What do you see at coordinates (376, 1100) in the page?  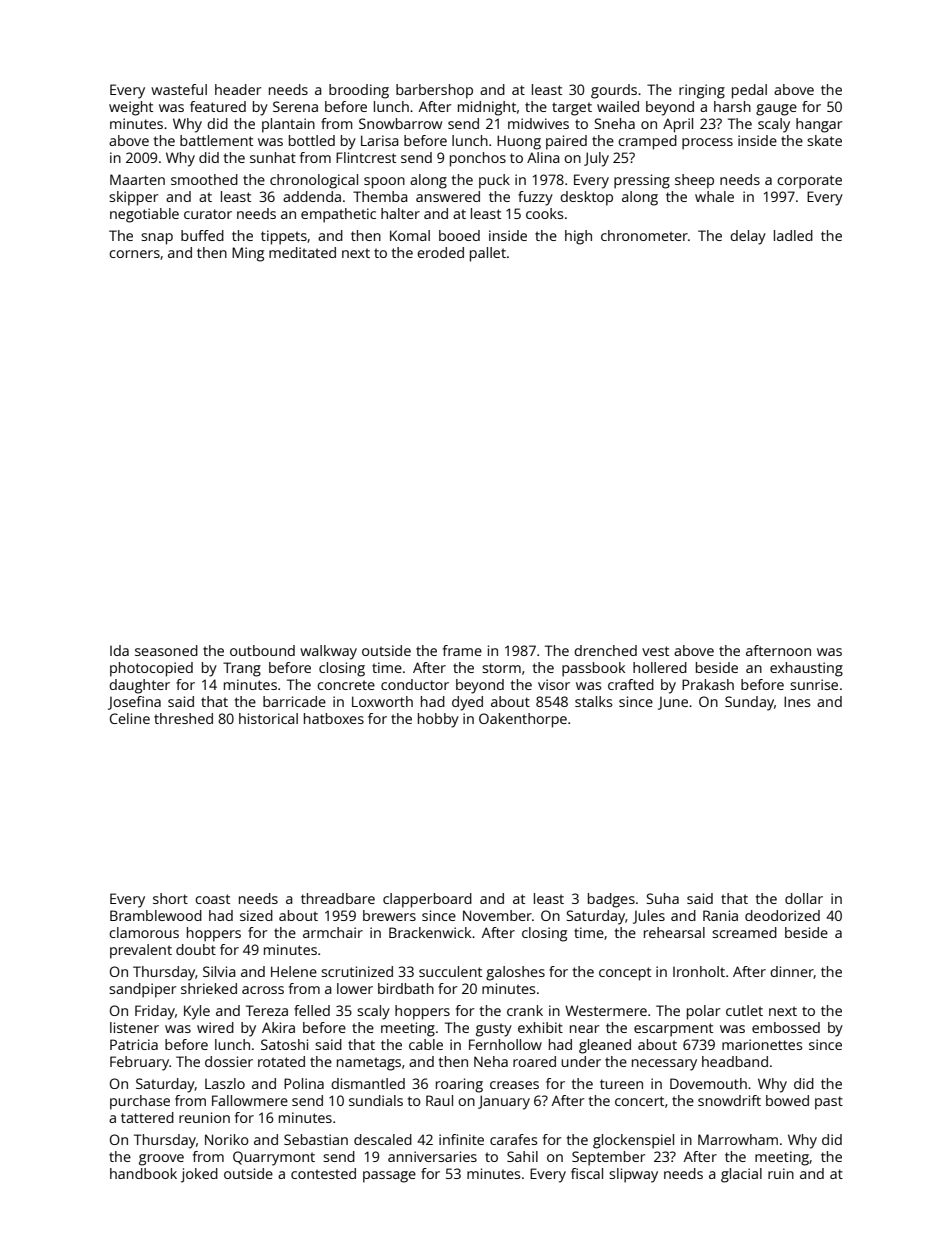 I see `sundials` at bounding box center [376, 1100].
